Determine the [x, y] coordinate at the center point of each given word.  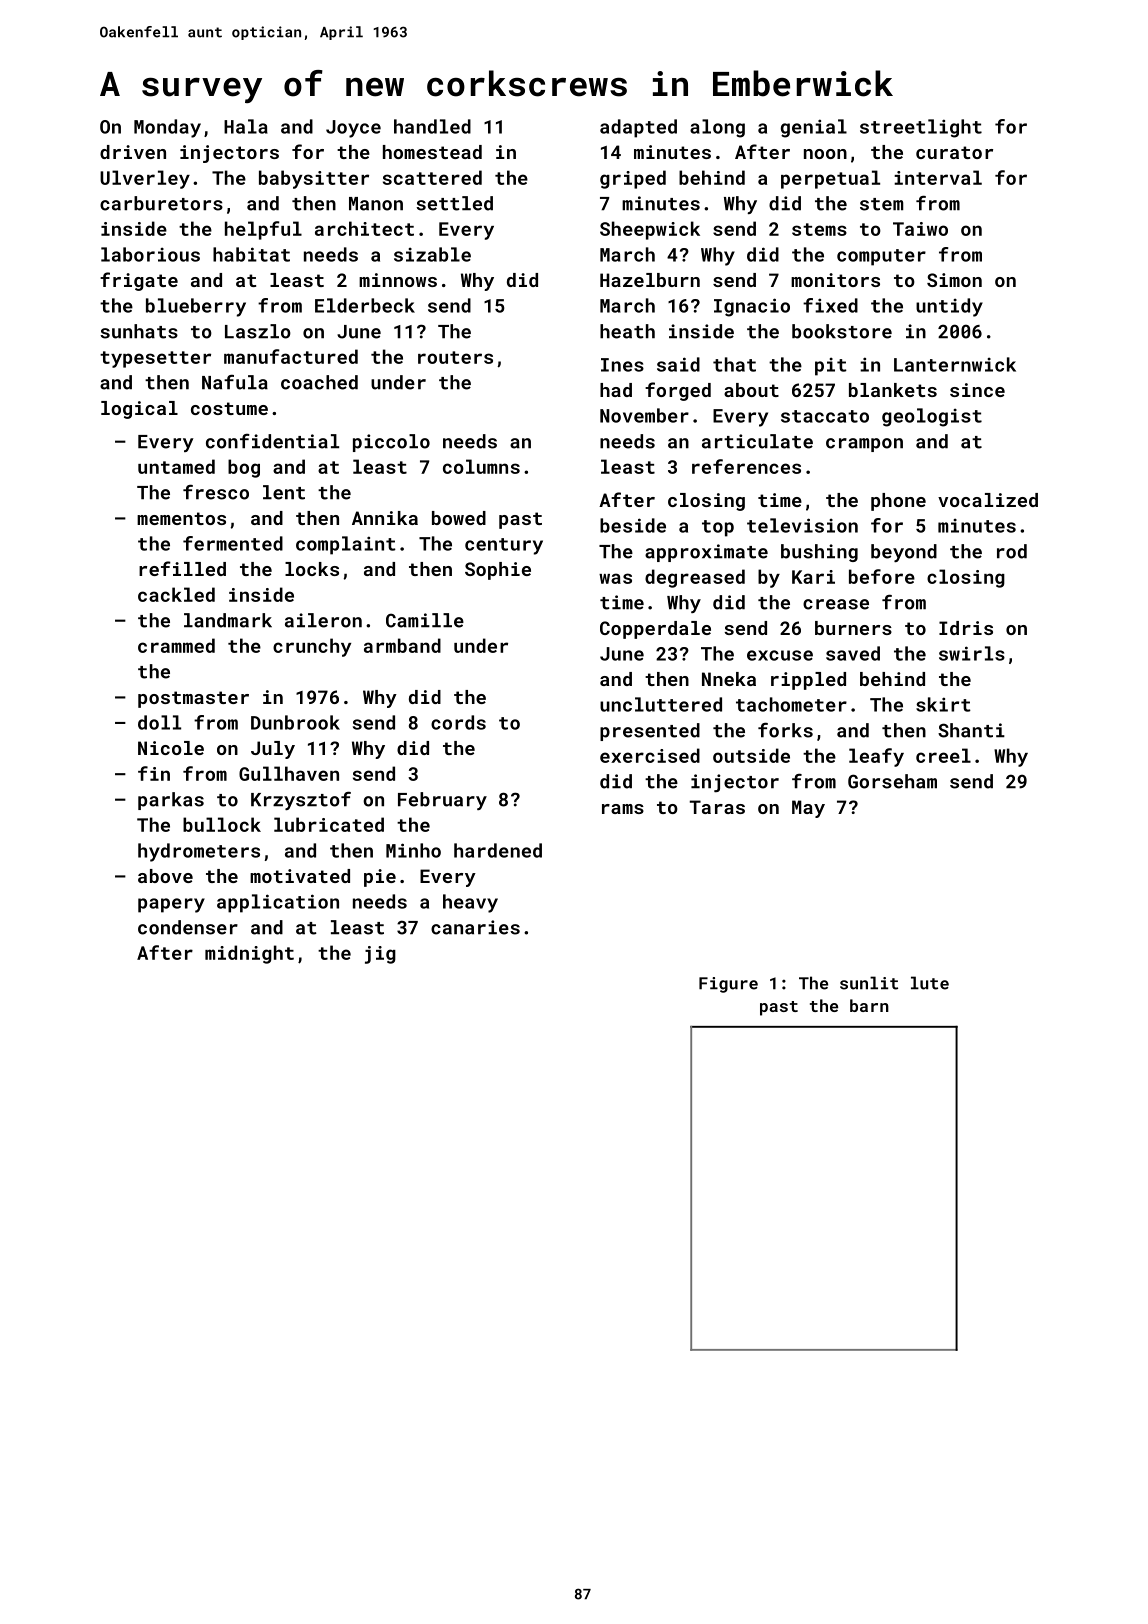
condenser [188, 927]
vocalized [988, 500]
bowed [459, 518]
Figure [728, 985]
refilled [182, 568]
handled [432, 126]
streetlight [921, 128]
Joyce [353, 129]
